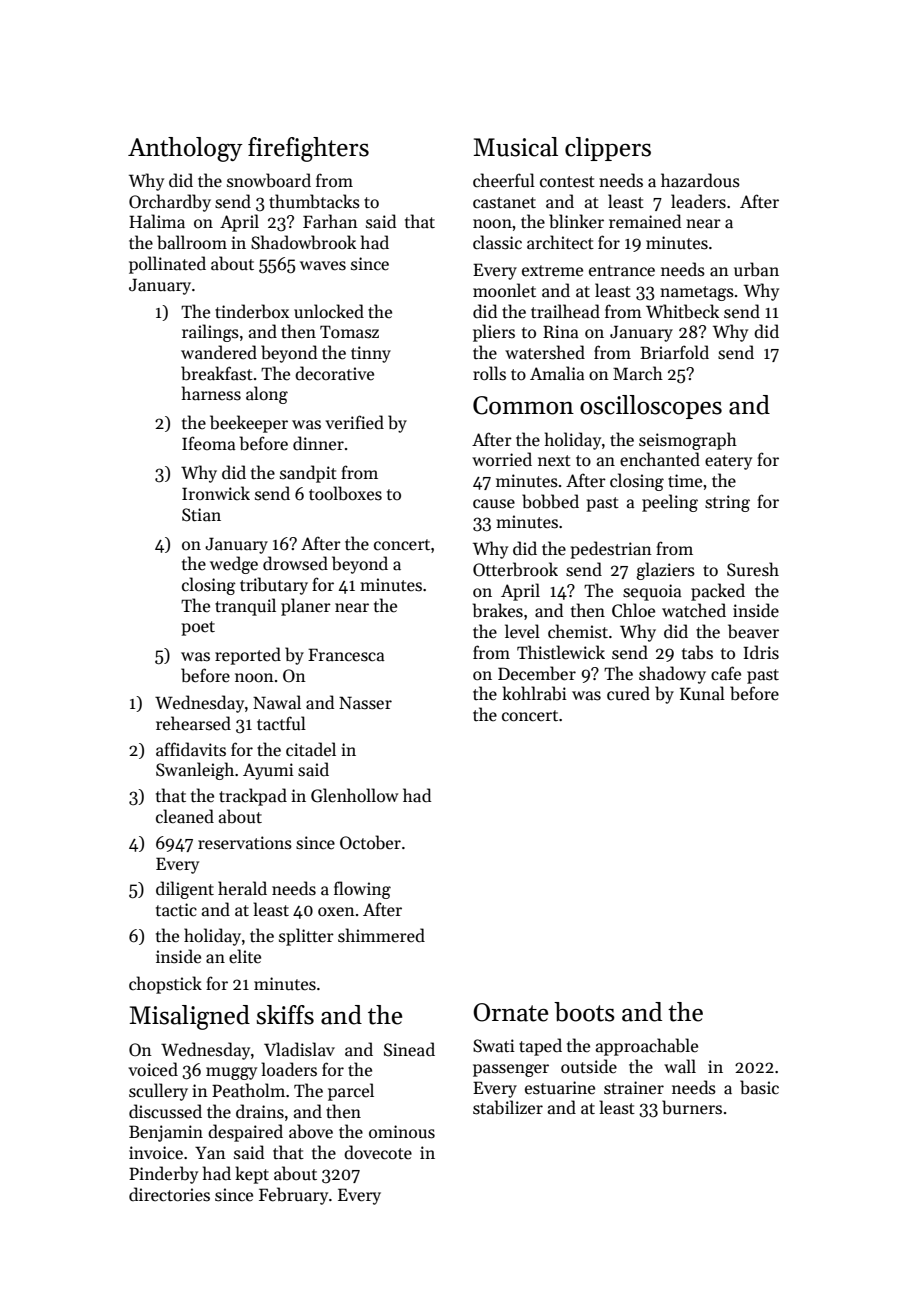  I want to click on stabilizer, so click(508, 1107).
